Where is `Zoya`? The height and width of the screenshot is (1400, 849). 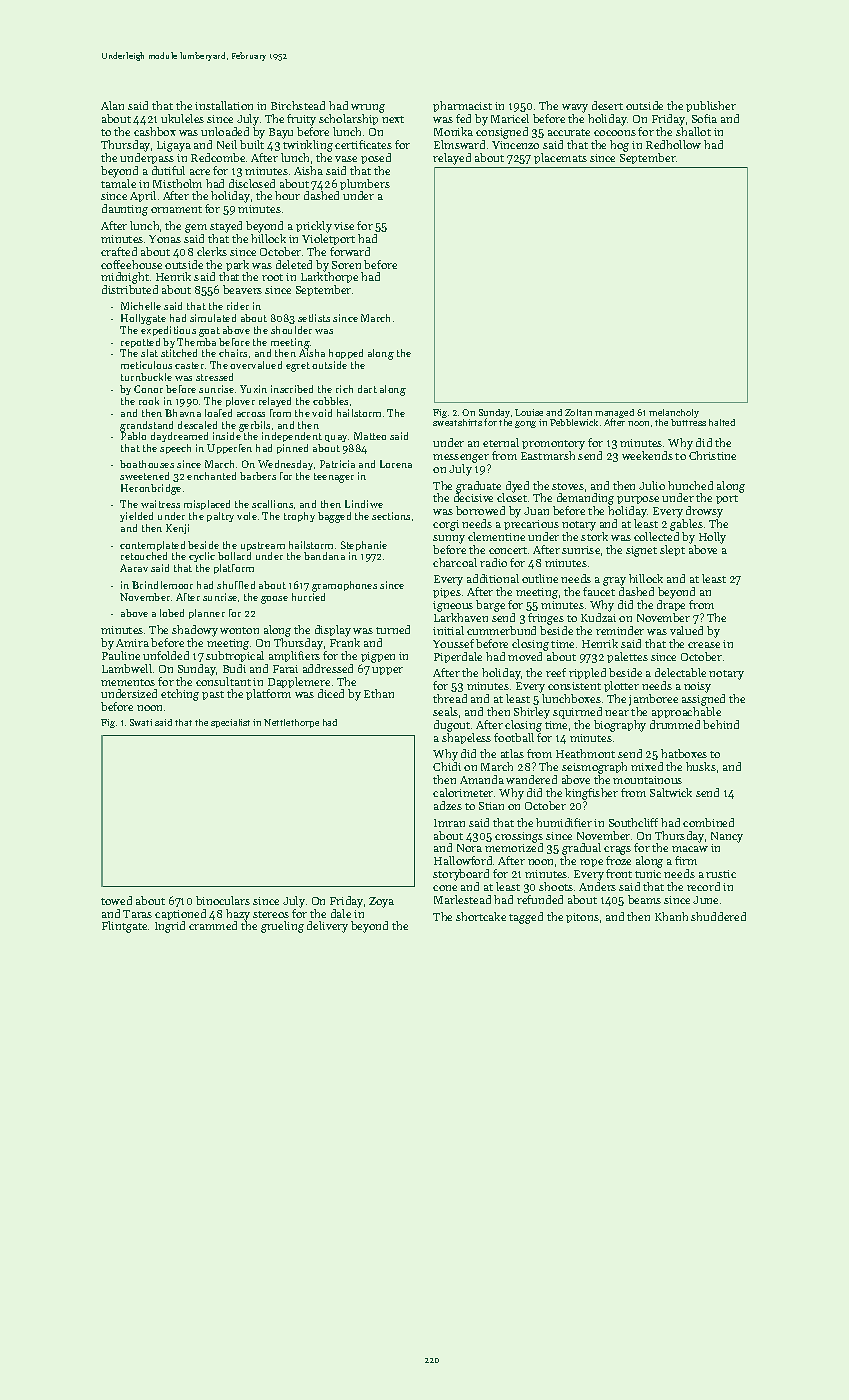
Zoya is located at coordinates (381, 902).
